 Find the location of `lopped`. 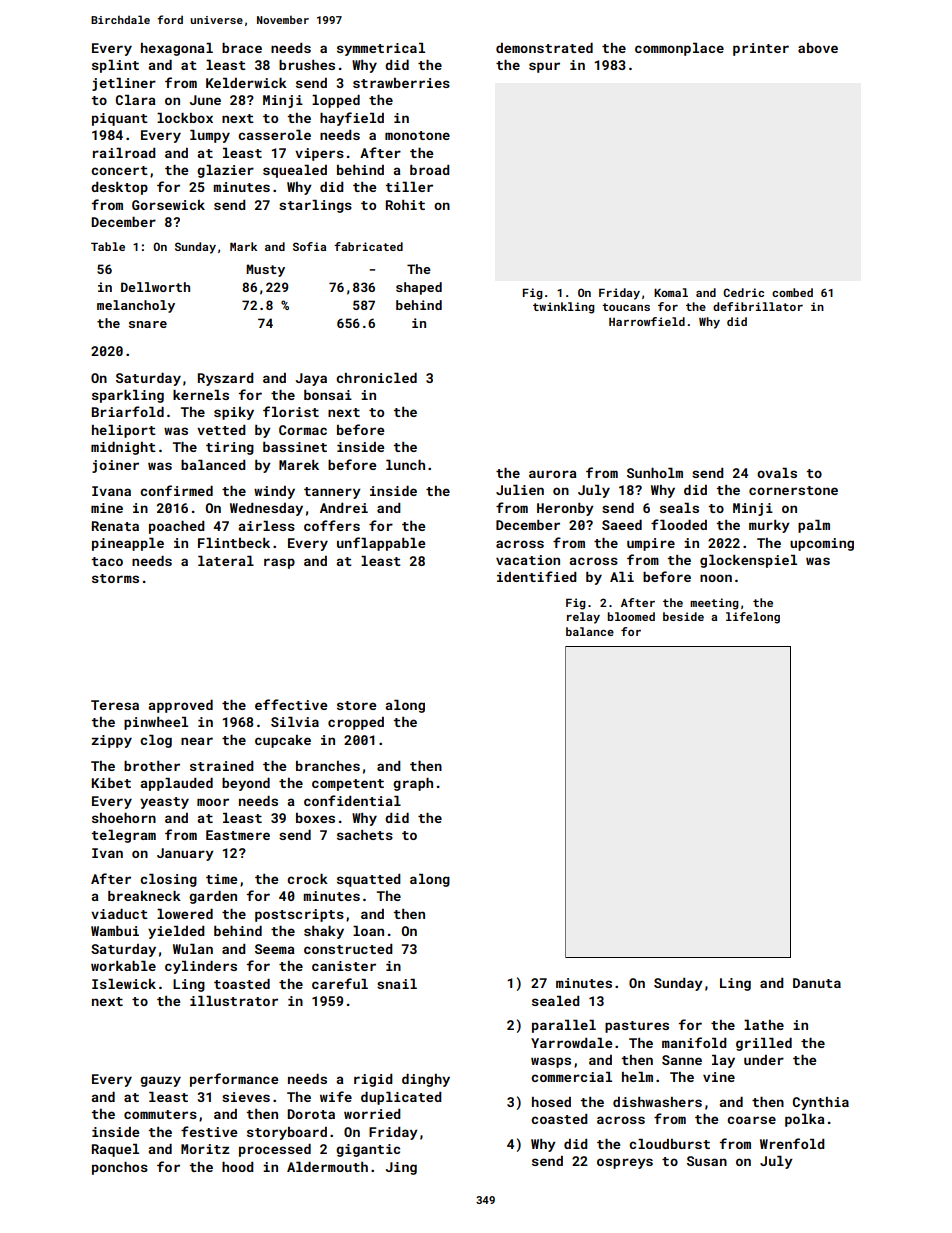

lopped is located at coordinates (336, 101).
